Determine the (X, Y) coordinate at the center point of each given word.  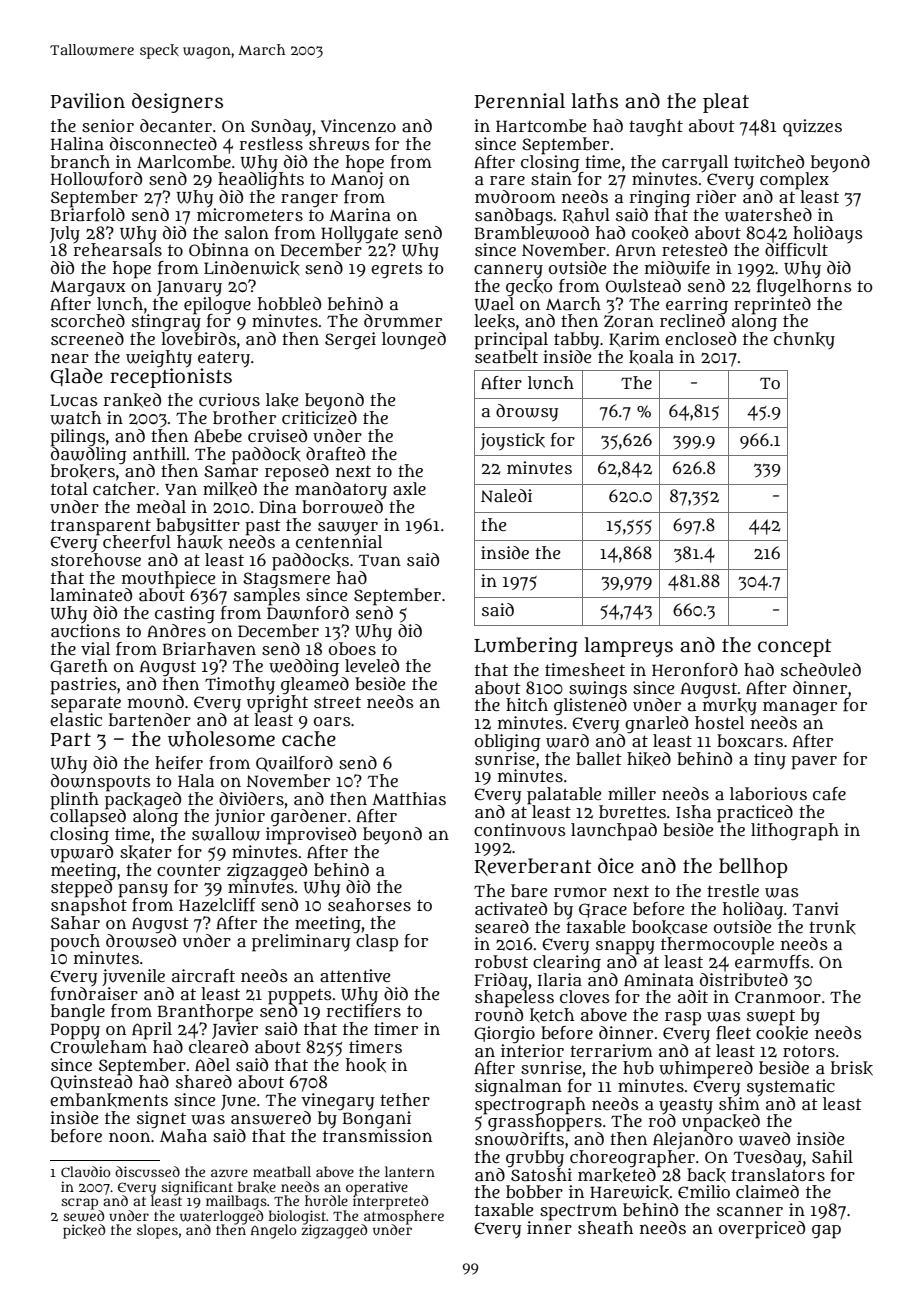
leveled (372, 665)
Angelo (274, 1232)
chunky (804, 340)
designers (177, 103)
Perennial (520, 101)
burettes (632, 812)
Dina (277, 506)
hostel (719, 722)
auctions (85, 631)
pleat (726, 103)
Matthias (409, 798)
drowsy (527, 413)
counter (189, 870)
